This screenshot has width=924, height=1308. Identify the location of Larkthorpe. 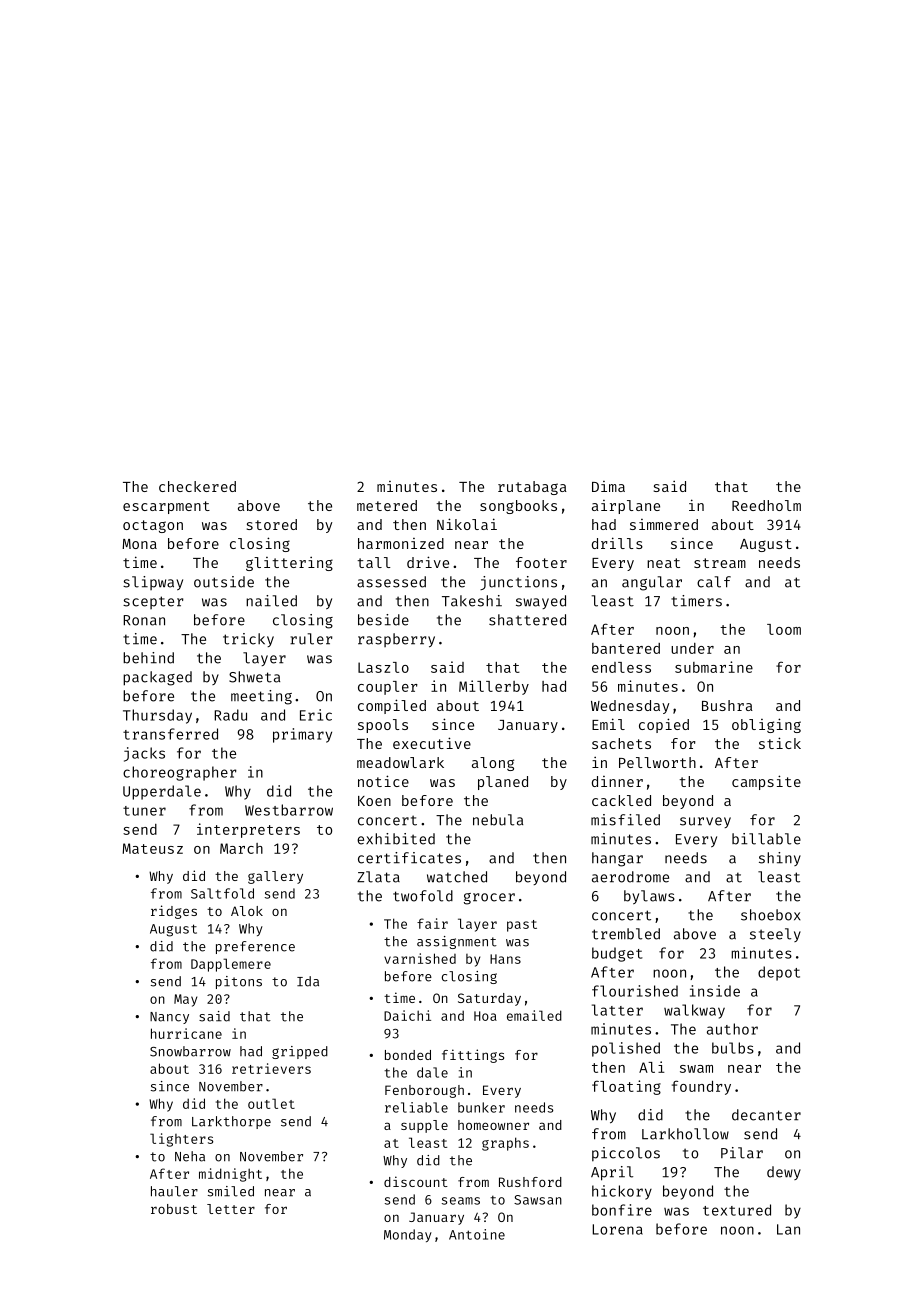
(231, 1122).
